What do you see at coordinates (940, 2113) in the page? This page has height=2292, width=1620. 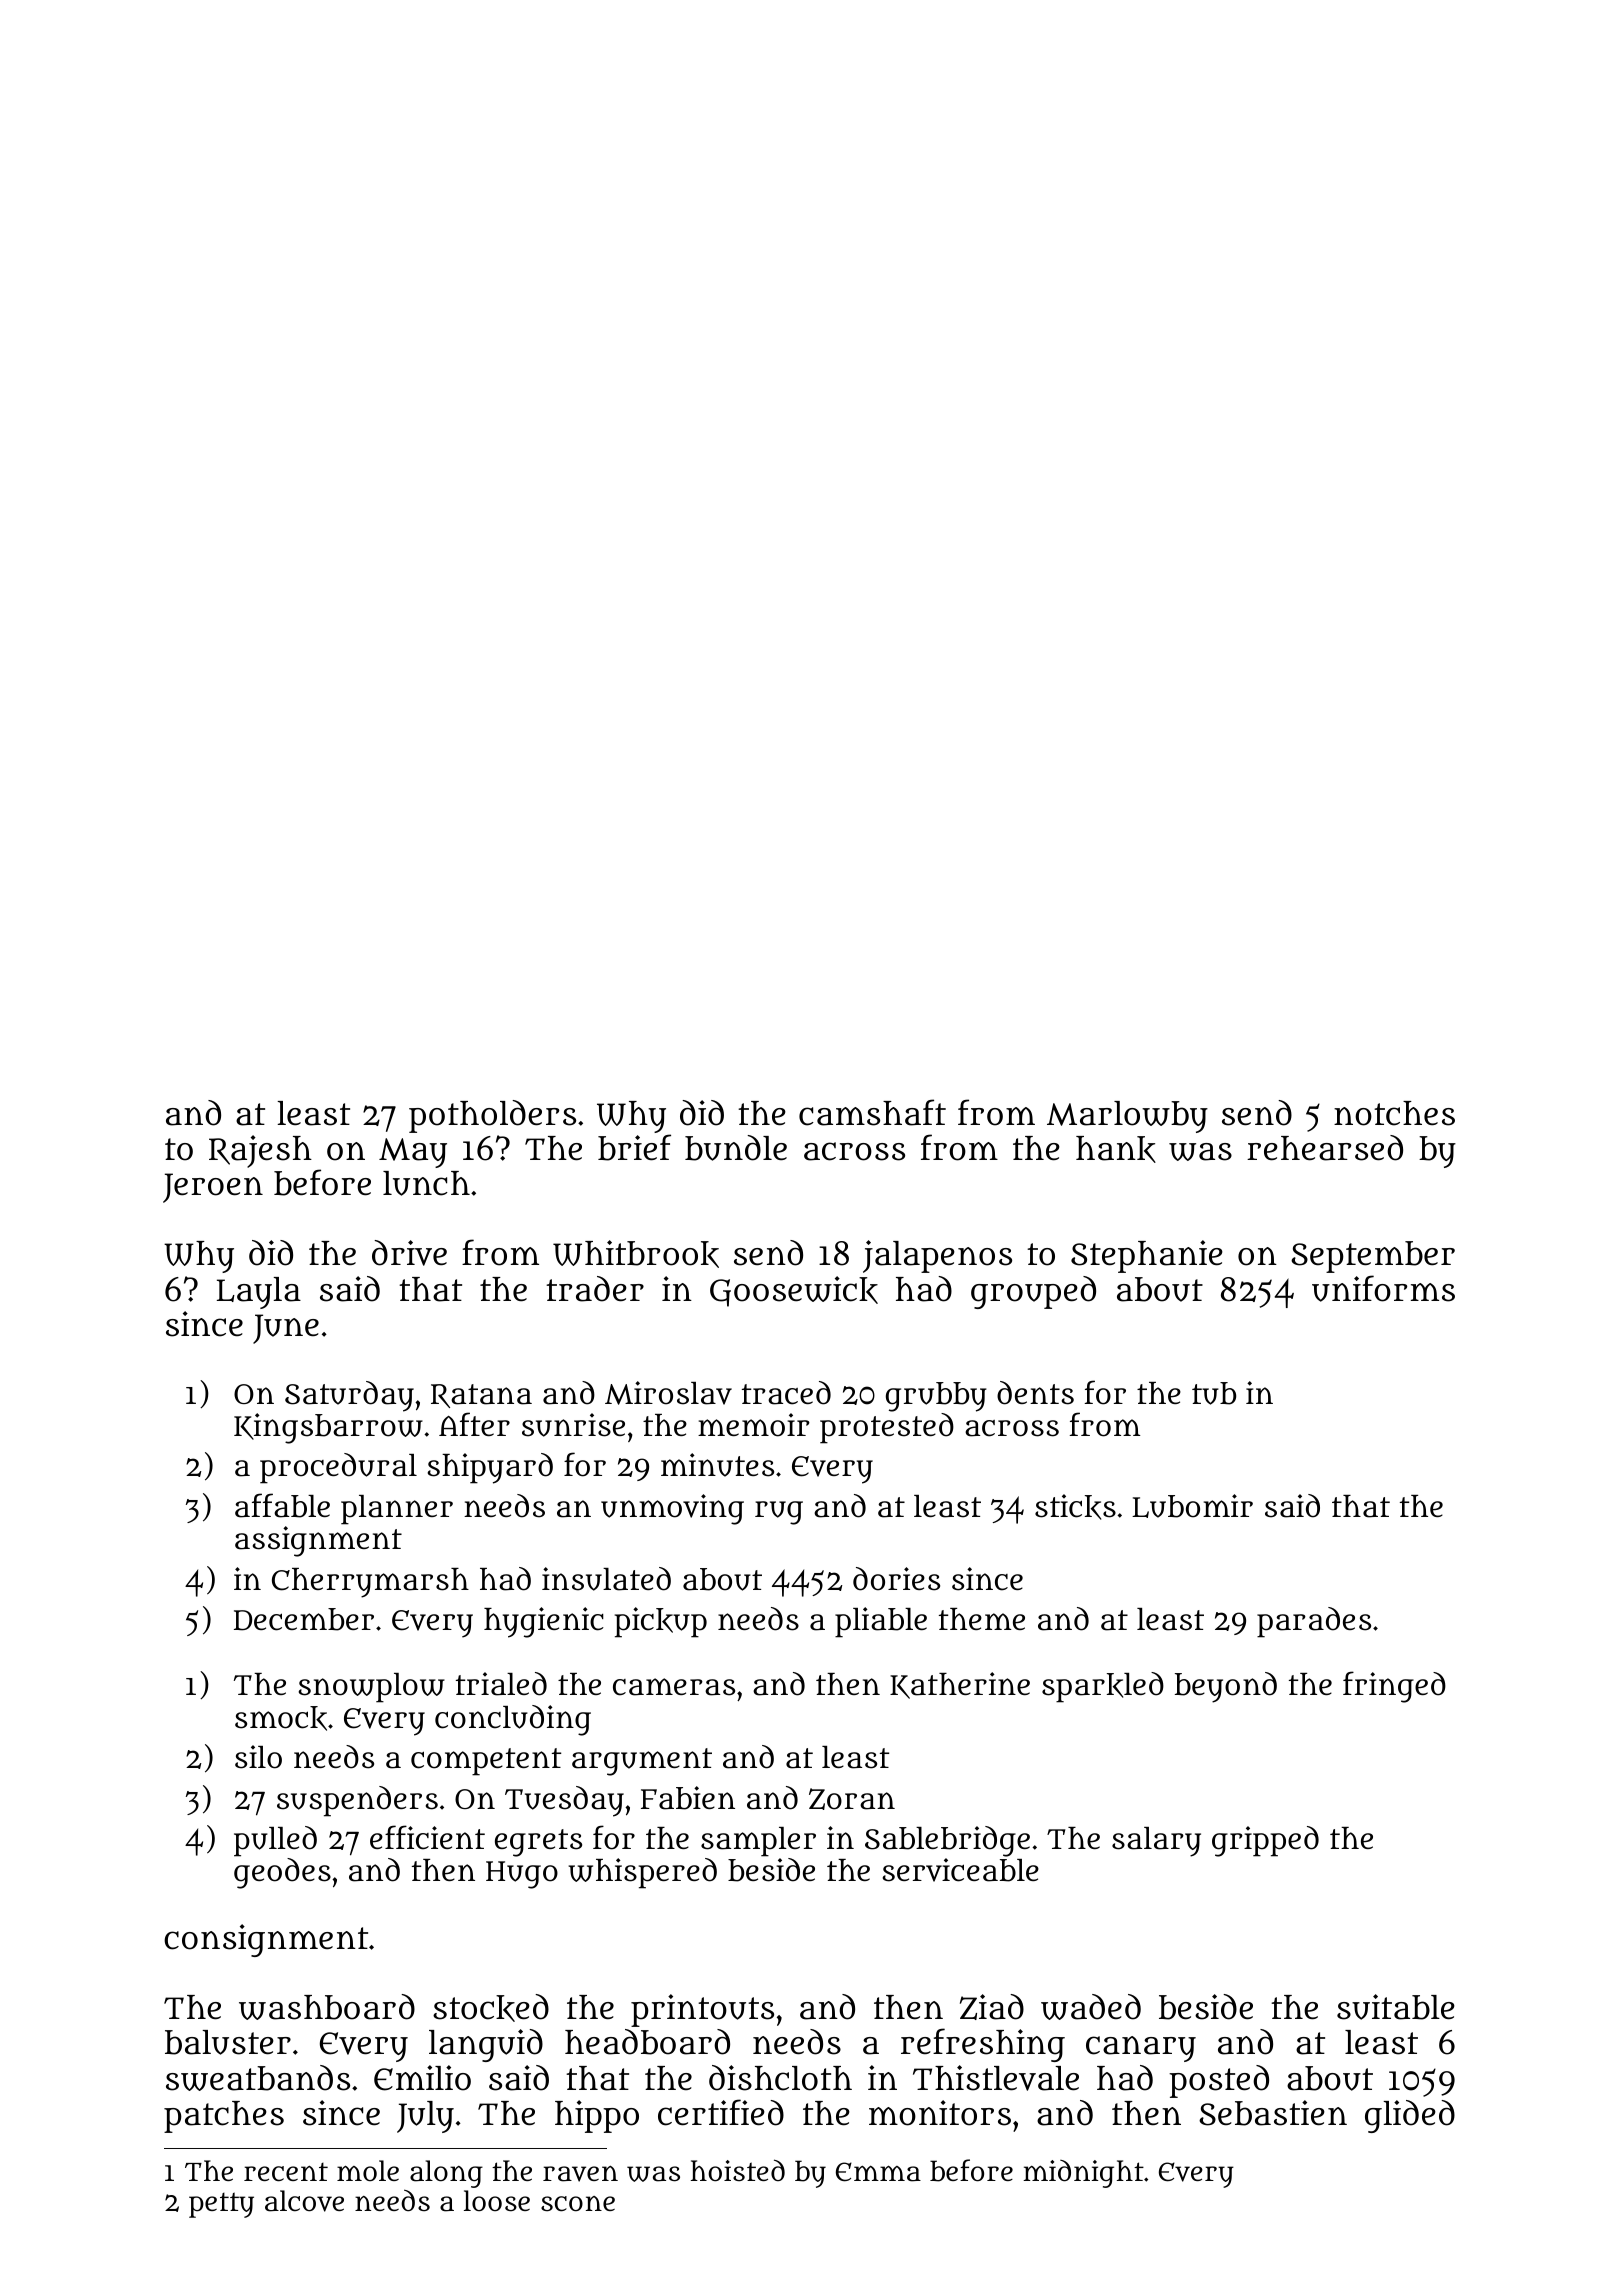 I see `monitors` at bounding box center [940, 2113].
